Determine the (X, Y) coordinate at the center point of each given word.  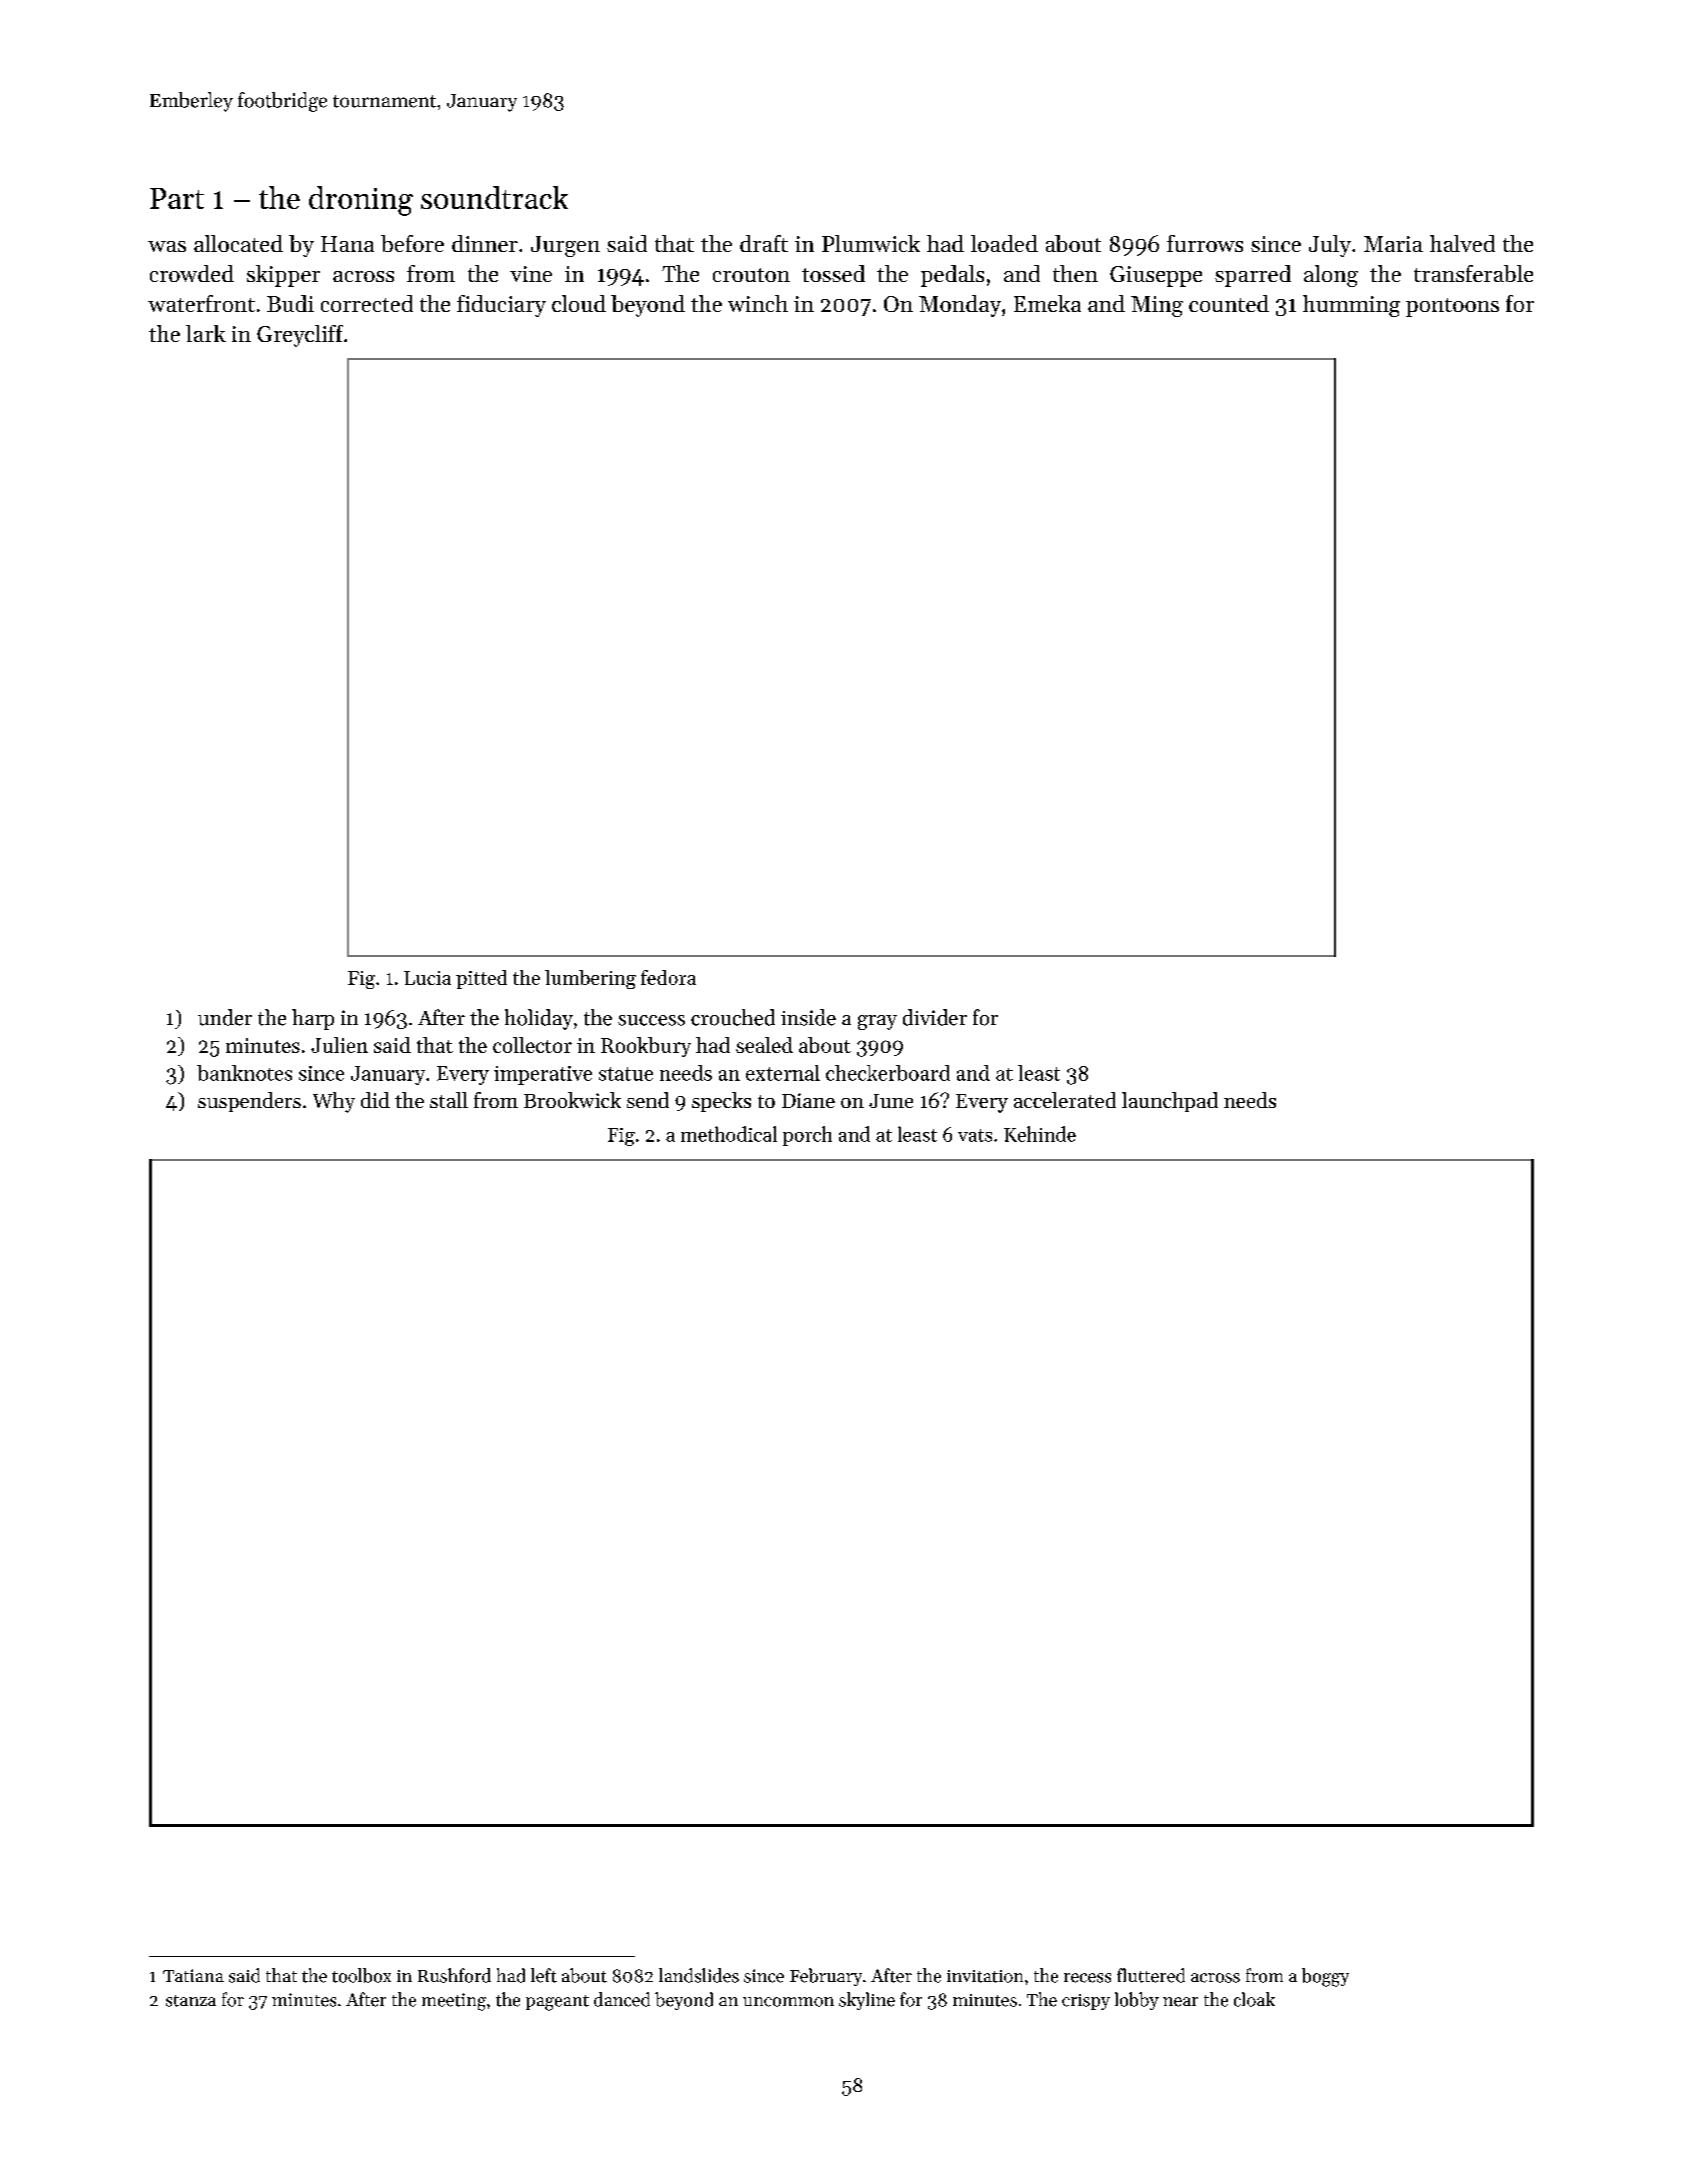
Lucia (427, 978)
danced (622, 1999)
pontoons (1452, 307)
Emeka (1047, 303)
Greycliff (300, 336)
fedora (668, 977)
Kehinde (1040, 1134)
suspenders (249, 1102)
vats (975, 1135)
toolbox (361, 1975)
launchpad (1170, 1102)
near (1180, 2002)
